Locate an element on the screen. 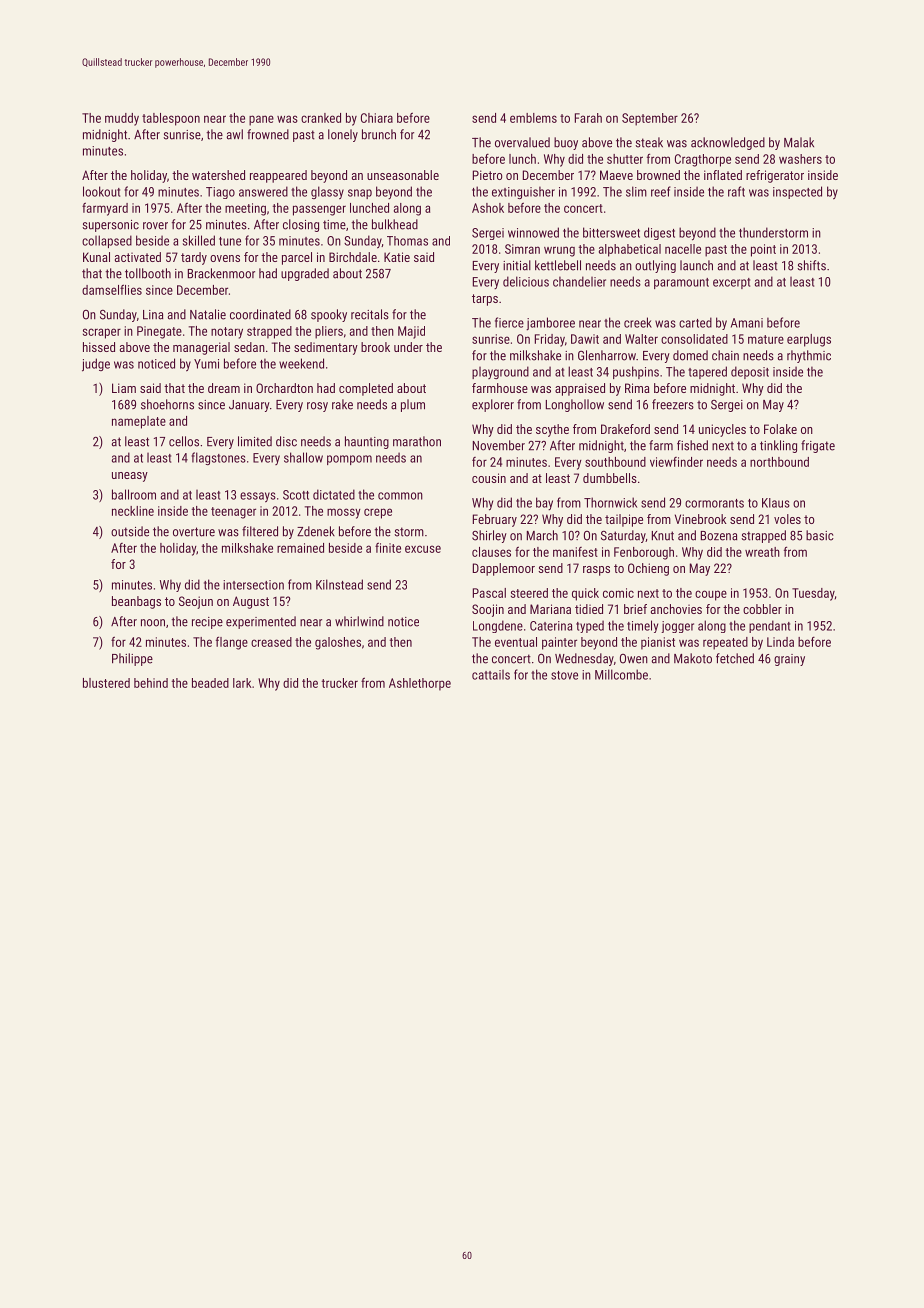 Image resolution: width=924 pixels, height=1308 pixels. Longhollow is located at coordinates (575, 405).
